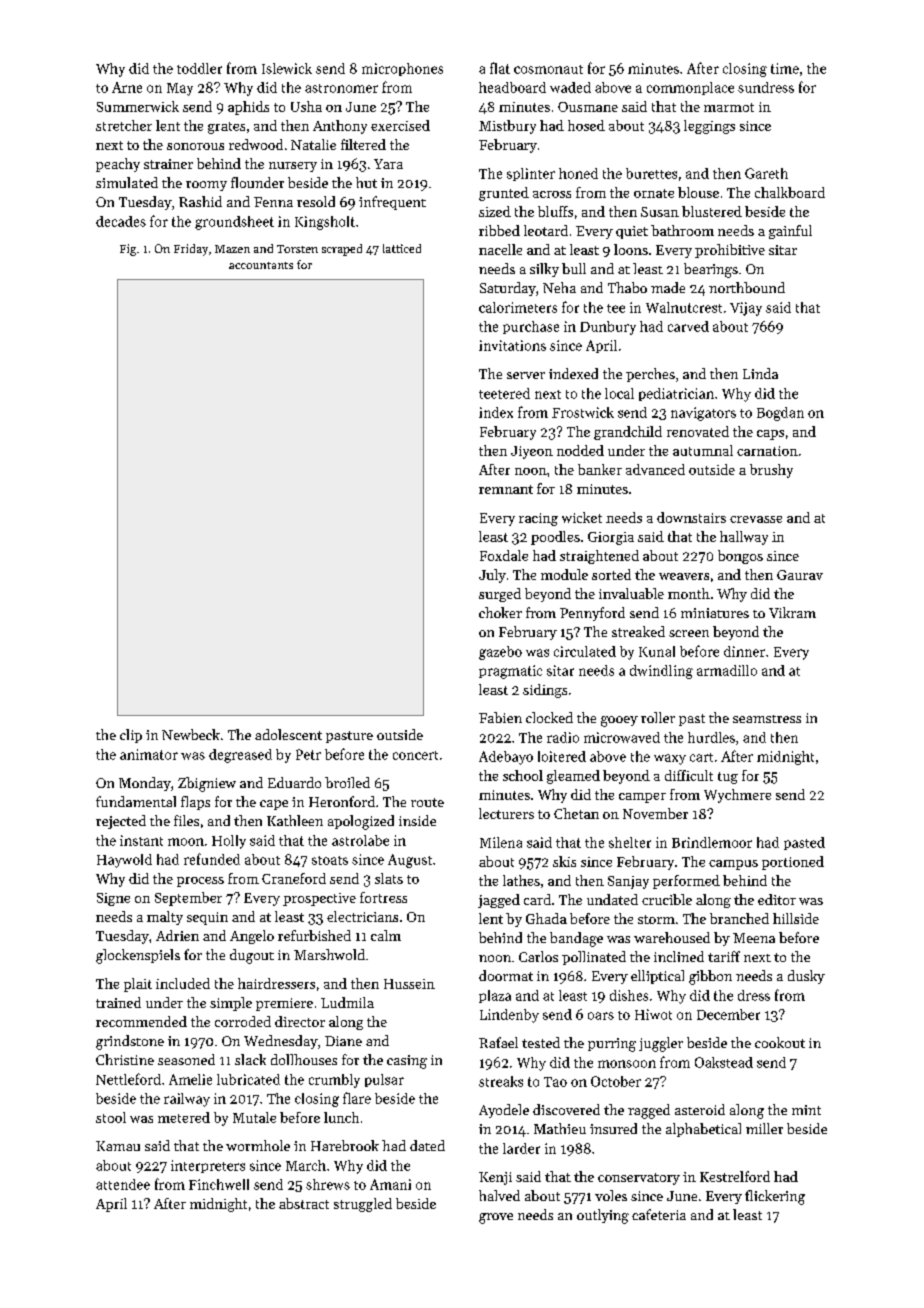  What do you see at coordinates (793, 863) in the screenshot?
I see `portioned` at bounding box center [793, 863].
